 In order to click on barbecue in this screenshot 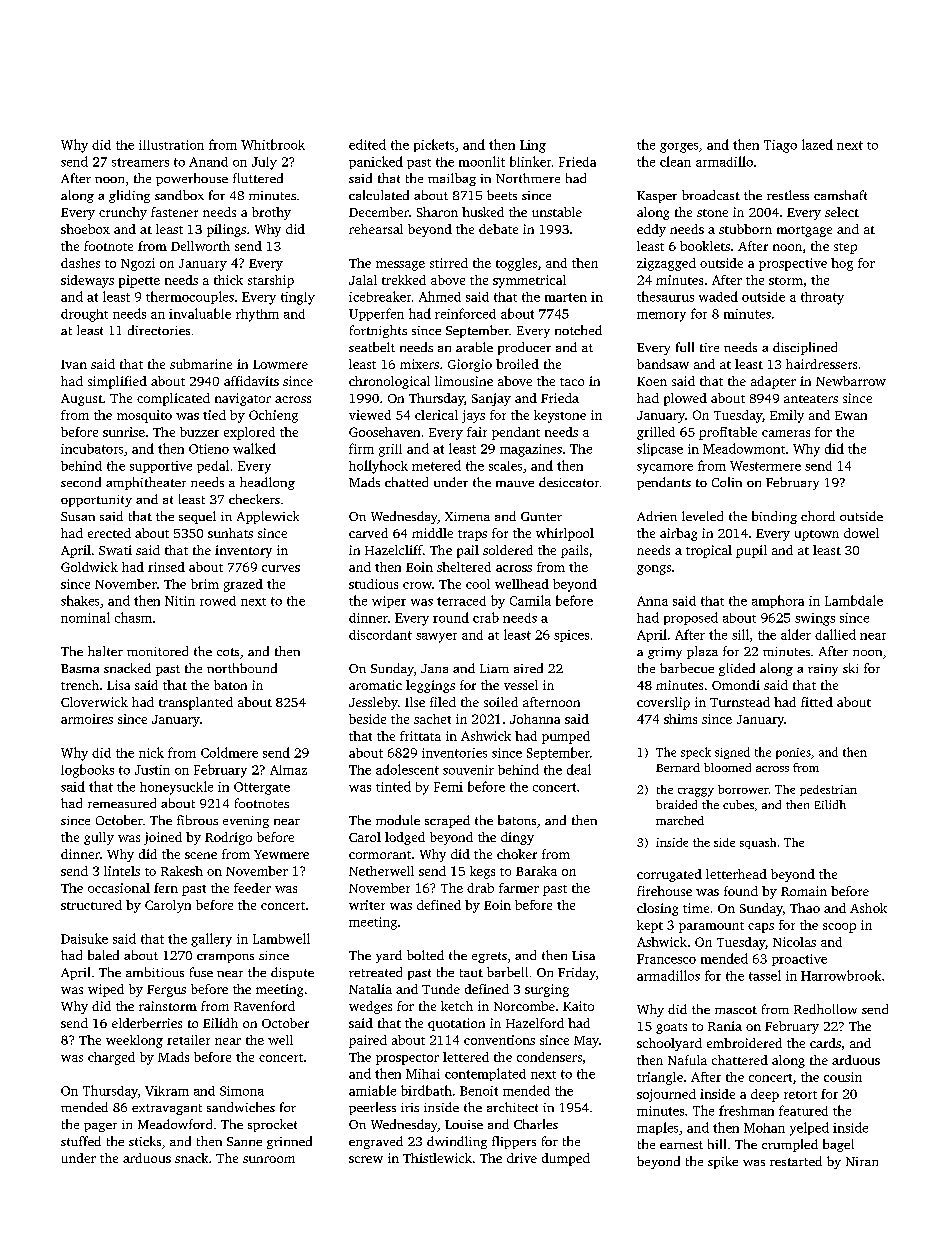, I will do `click(687, 668)`.
